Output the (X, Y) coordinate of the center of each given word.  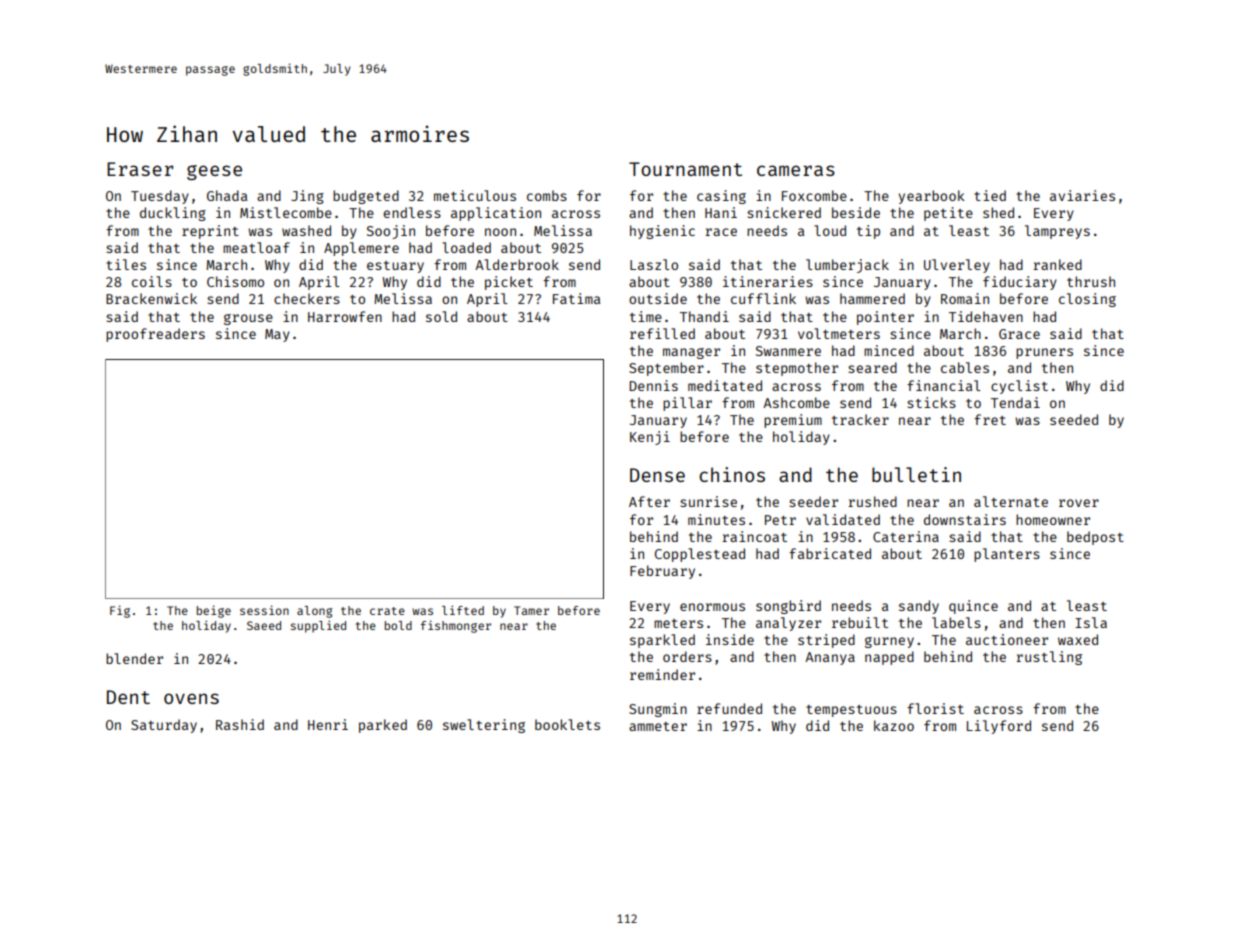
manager (691, 353)
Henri (328, 724)
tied (990, 195)
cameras (796, 170)
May (277, 335)
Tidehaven (986, 316)
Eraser (140, 169)
